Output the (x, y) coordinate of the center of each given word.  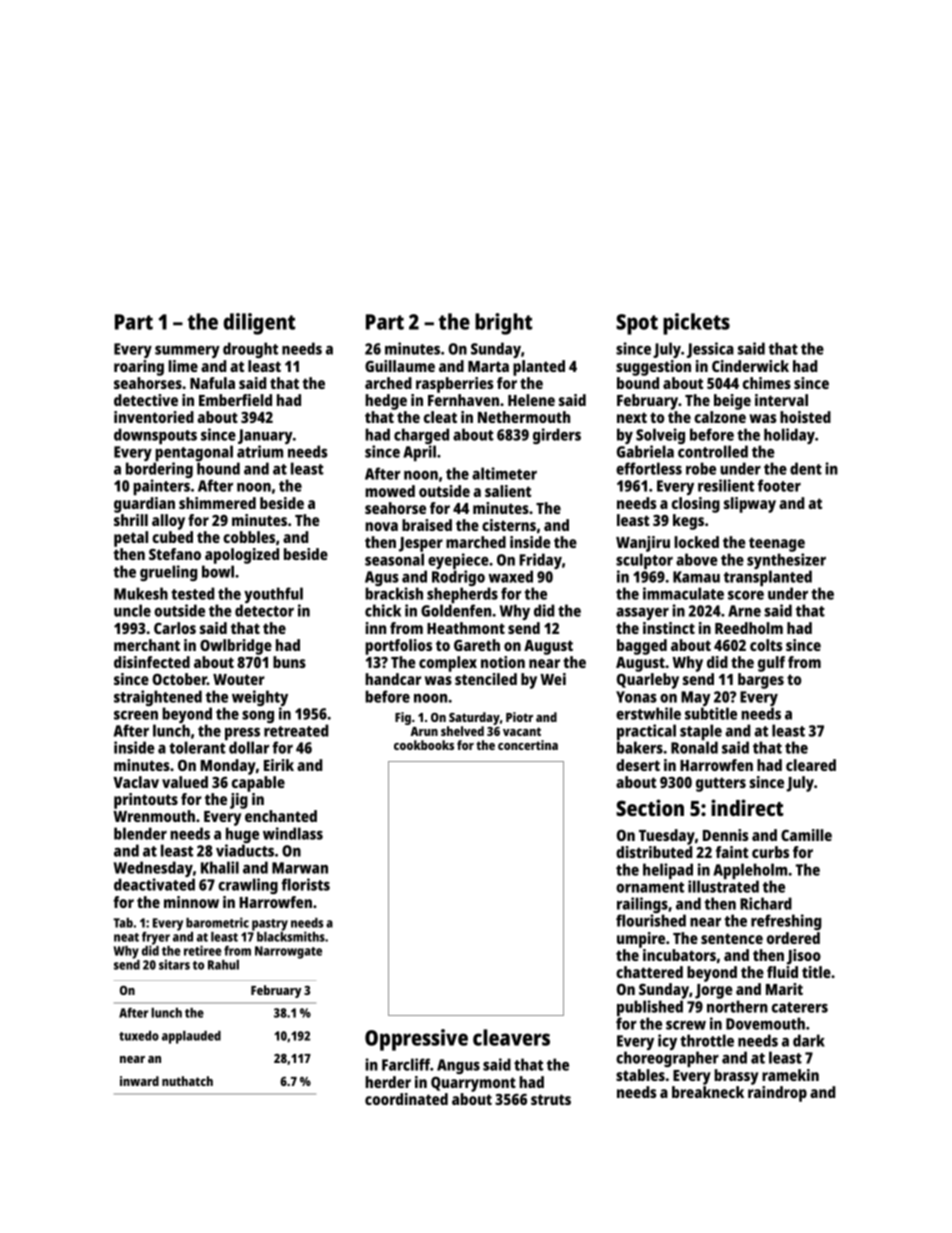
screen (136, 715)
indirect (747, 807)
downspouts (155, 436)
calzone (720, 417)
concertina (528, 745)
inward (139, 1081)
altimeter (504, 473)
